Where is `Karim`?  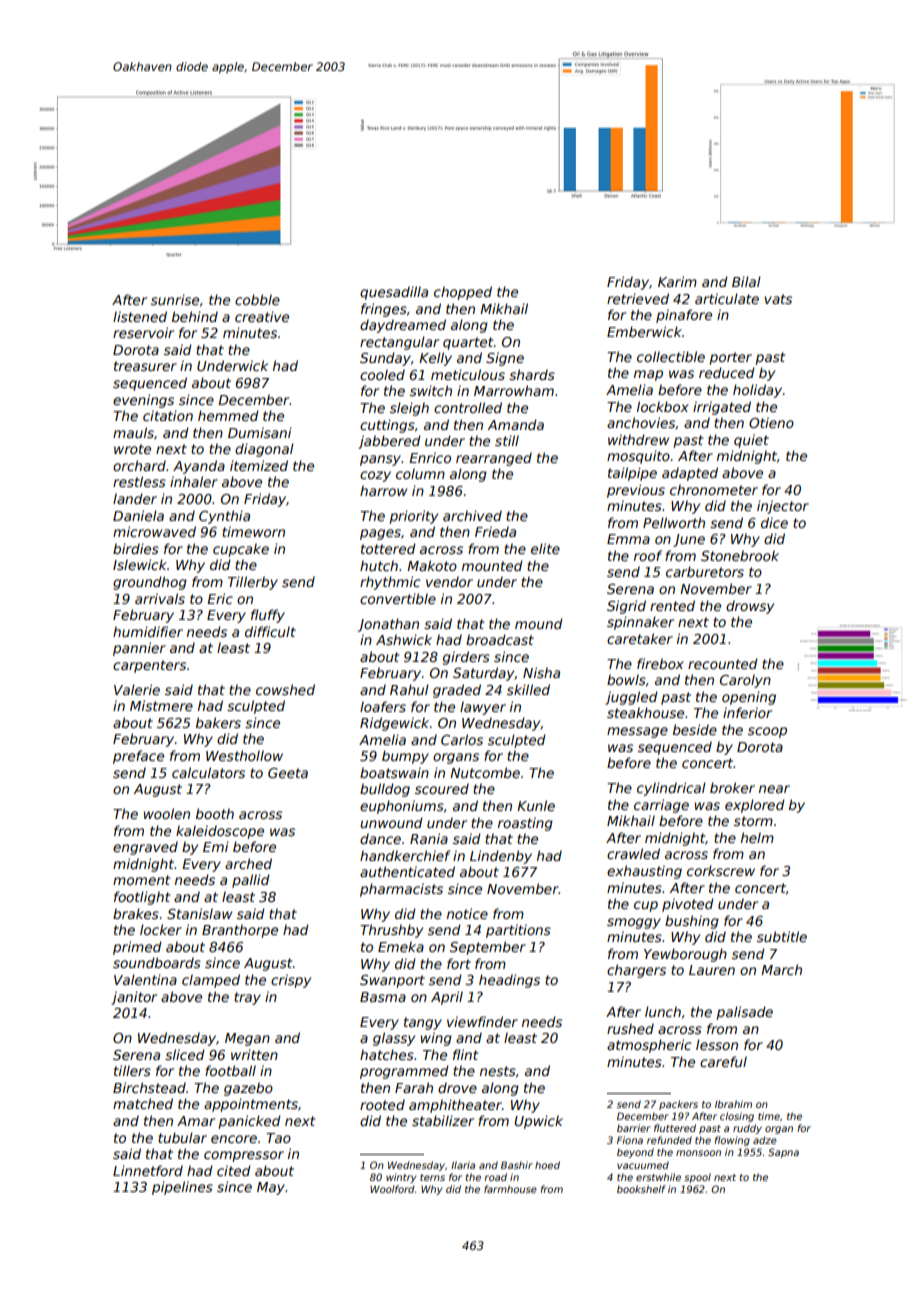 Karim is located at coordinates (677, 281).
